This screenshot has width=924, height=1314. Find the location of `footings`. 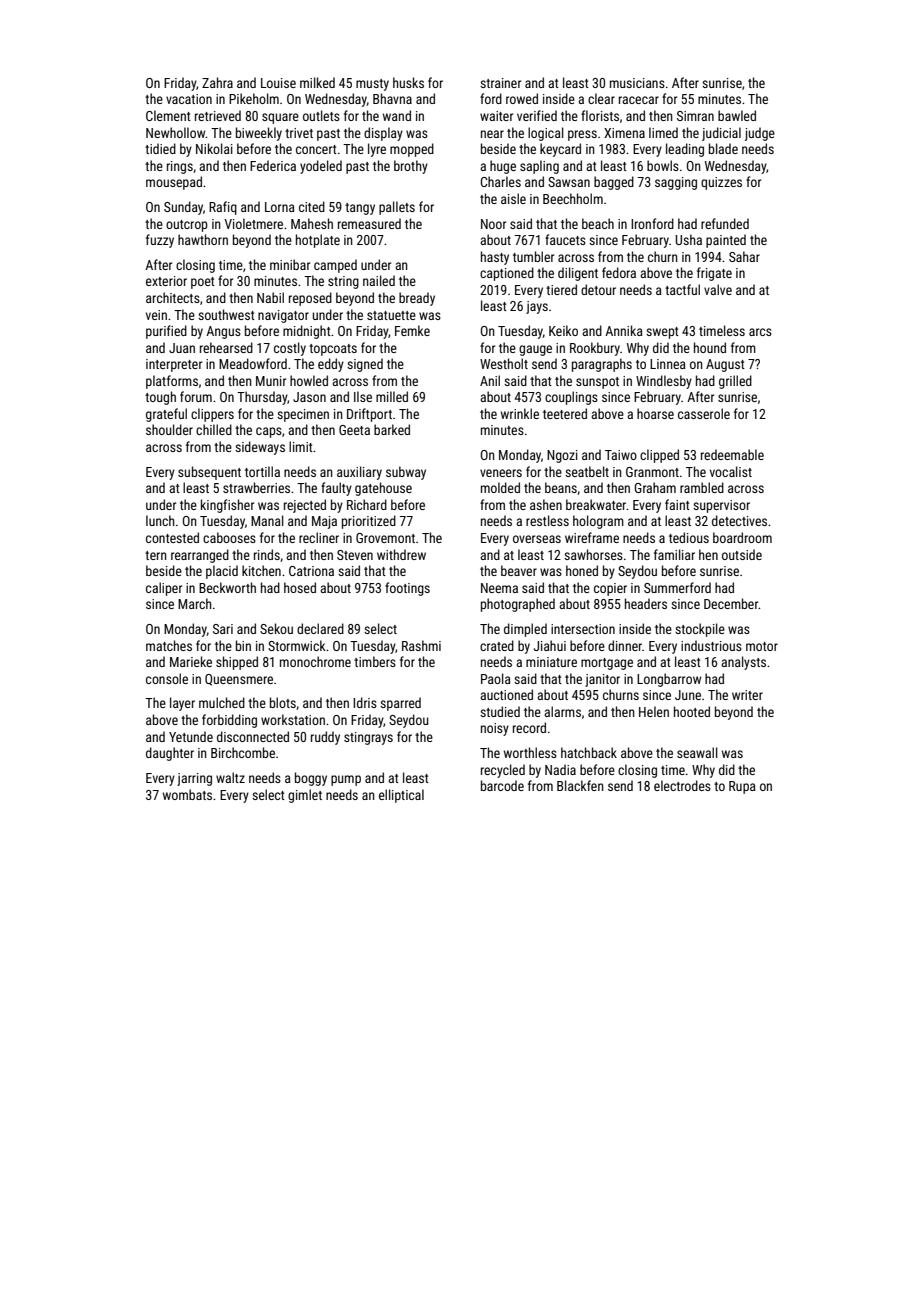

footings is located at coordinates (407, 589).
